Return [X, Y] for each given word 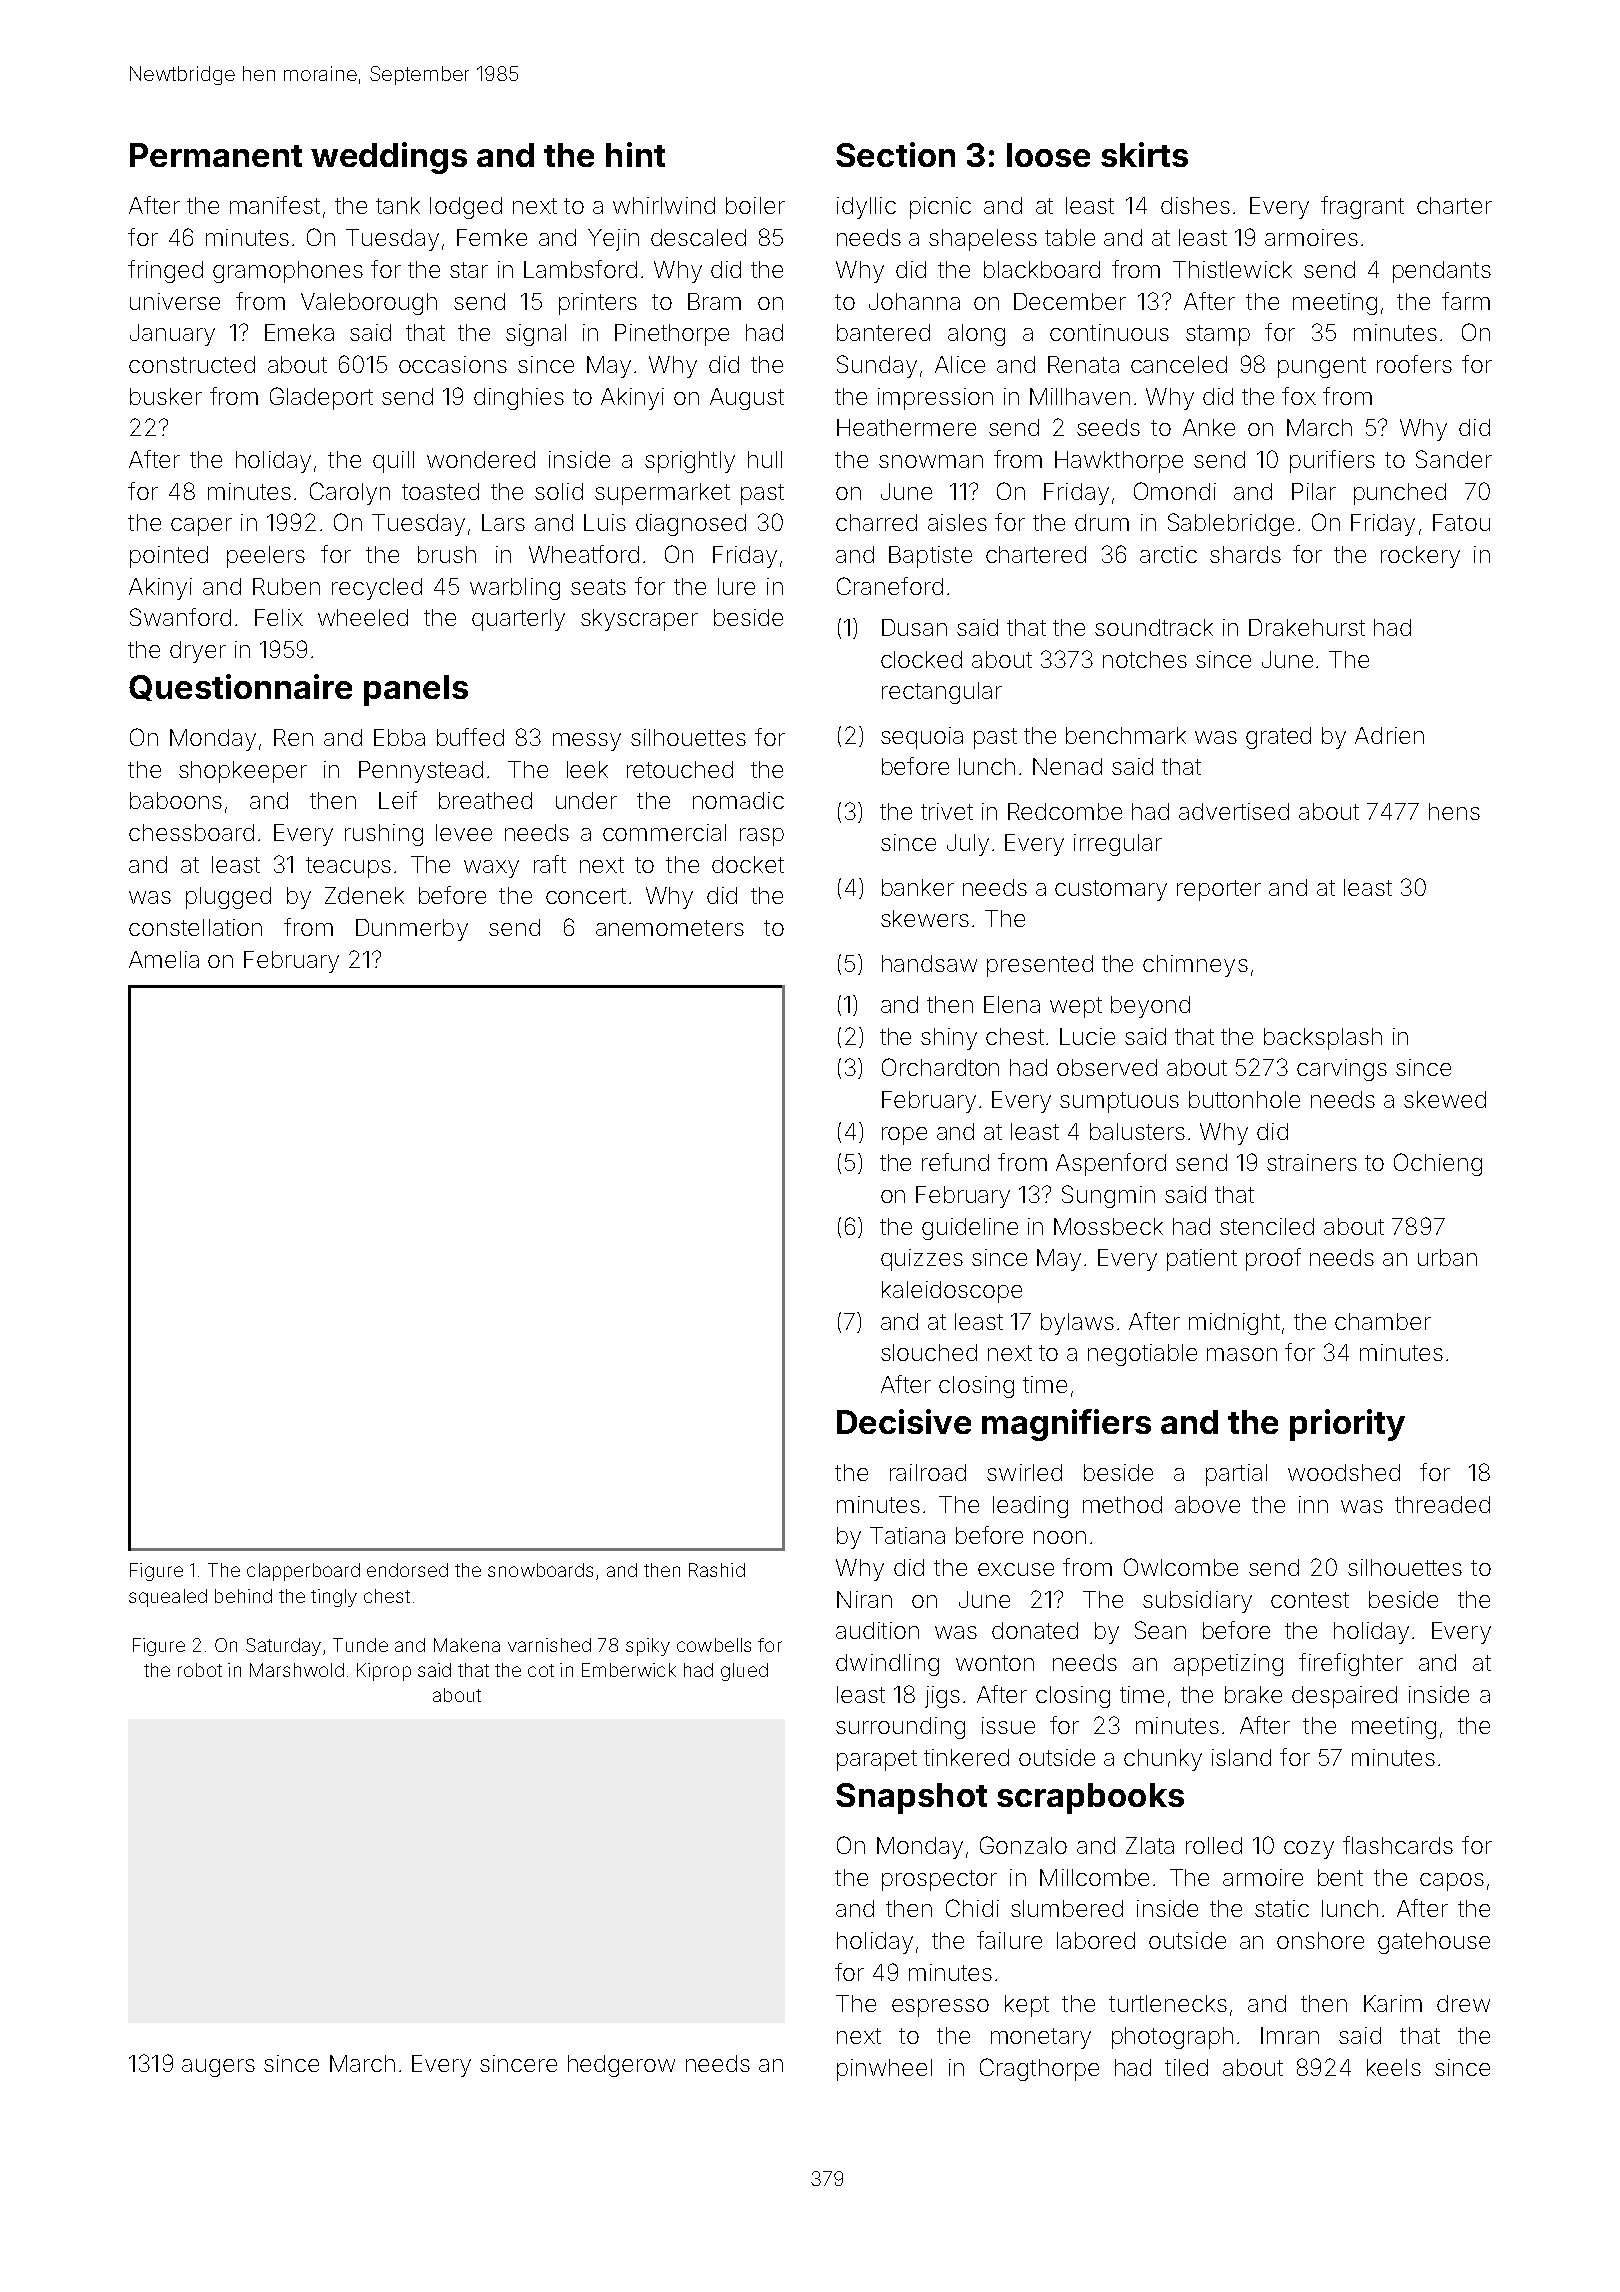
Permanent [216, 155]
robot [200, 1670]
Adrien [1389, 735]
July [968, 845]
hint [635, 154]
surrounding [900, 1728]
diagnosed [691, 525]
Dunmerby [412, 930]
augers [218, 2068]
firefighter [1351, 1664]
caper [201, 527]
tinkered [966, 1757]
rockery [1420, 557]
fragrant [1362, 207]
